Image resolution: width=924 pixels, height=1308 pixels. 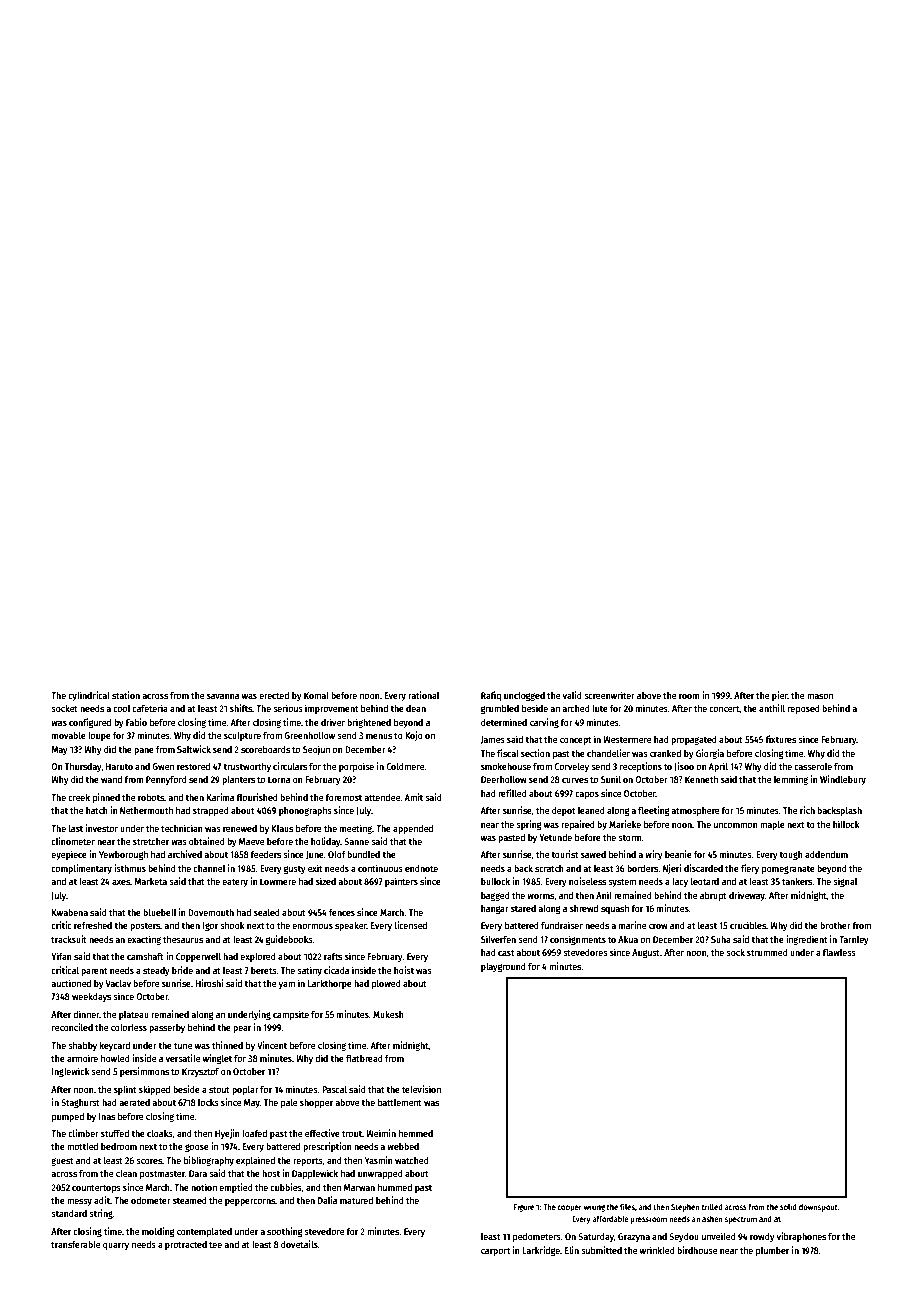 What do you see at coordinates (772, 825) in the image?
I see `maple` at bounding box center [772, 825].
